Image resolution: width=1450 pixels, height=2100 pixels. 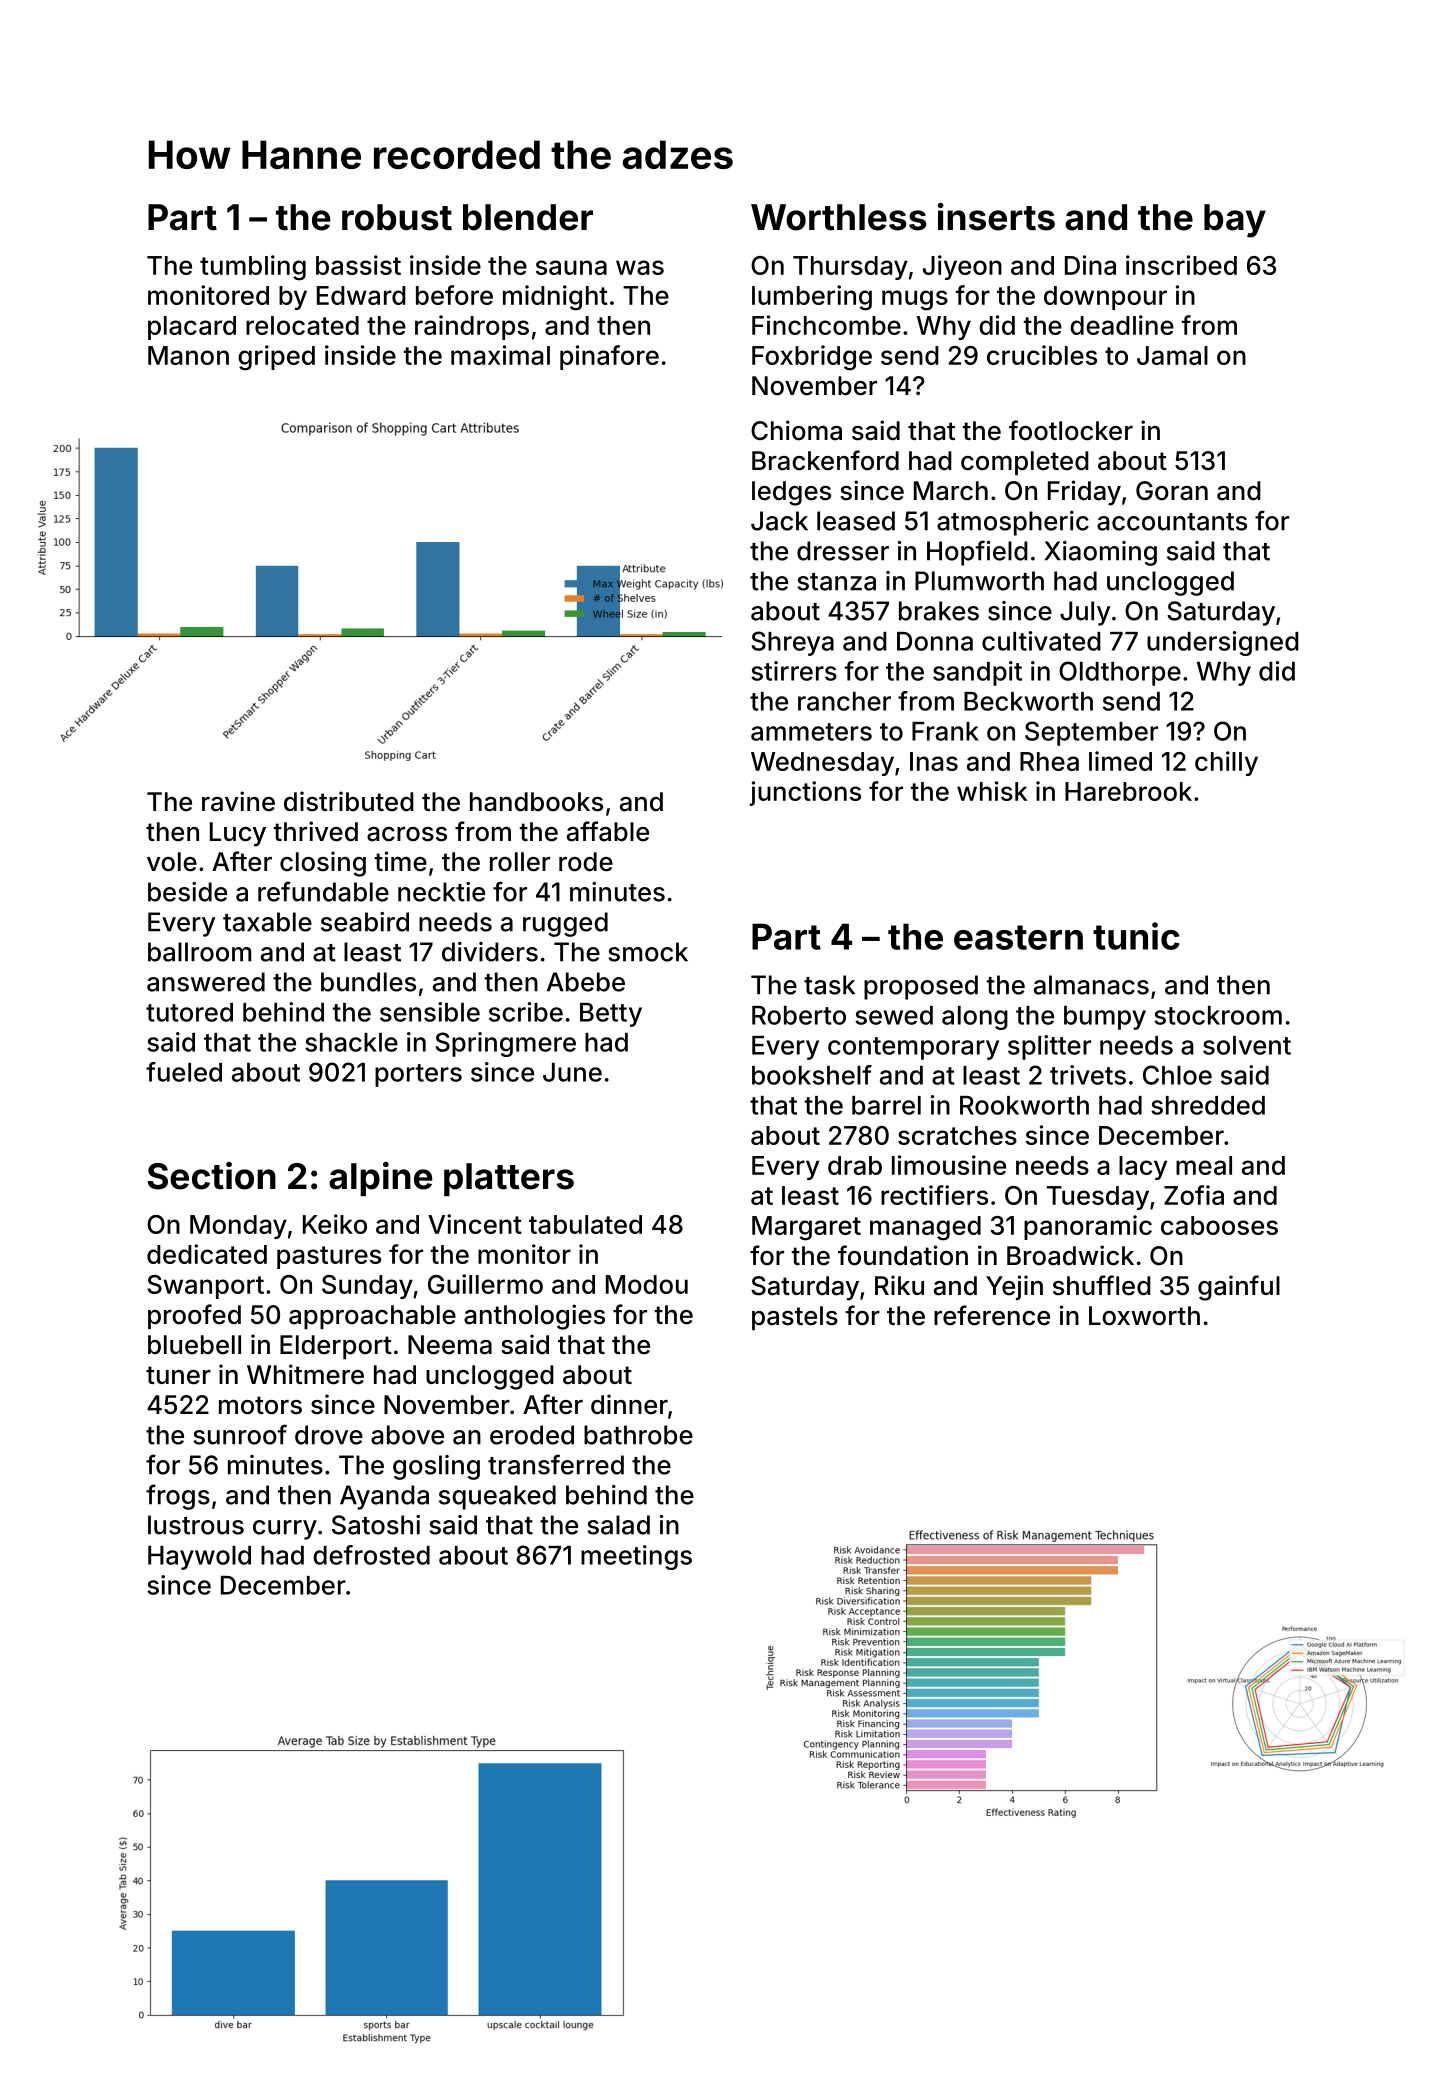 I want to click on salad, so click(x=618, y=1525).
